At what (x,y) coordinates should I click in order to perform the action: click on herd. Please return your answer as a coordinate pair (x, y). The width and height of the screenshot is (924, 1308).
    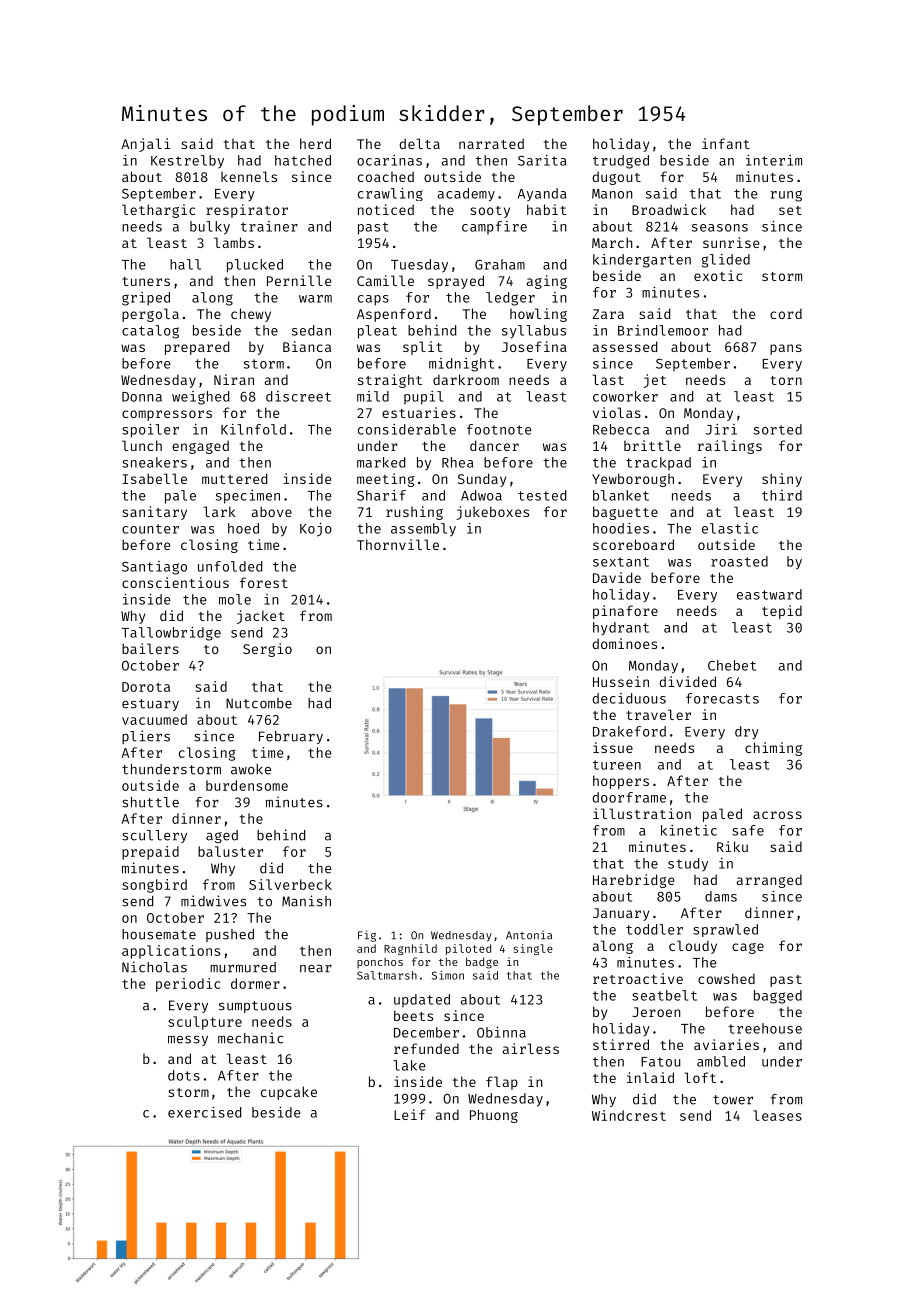
    Looking at the image, I should click on (315, 143).
